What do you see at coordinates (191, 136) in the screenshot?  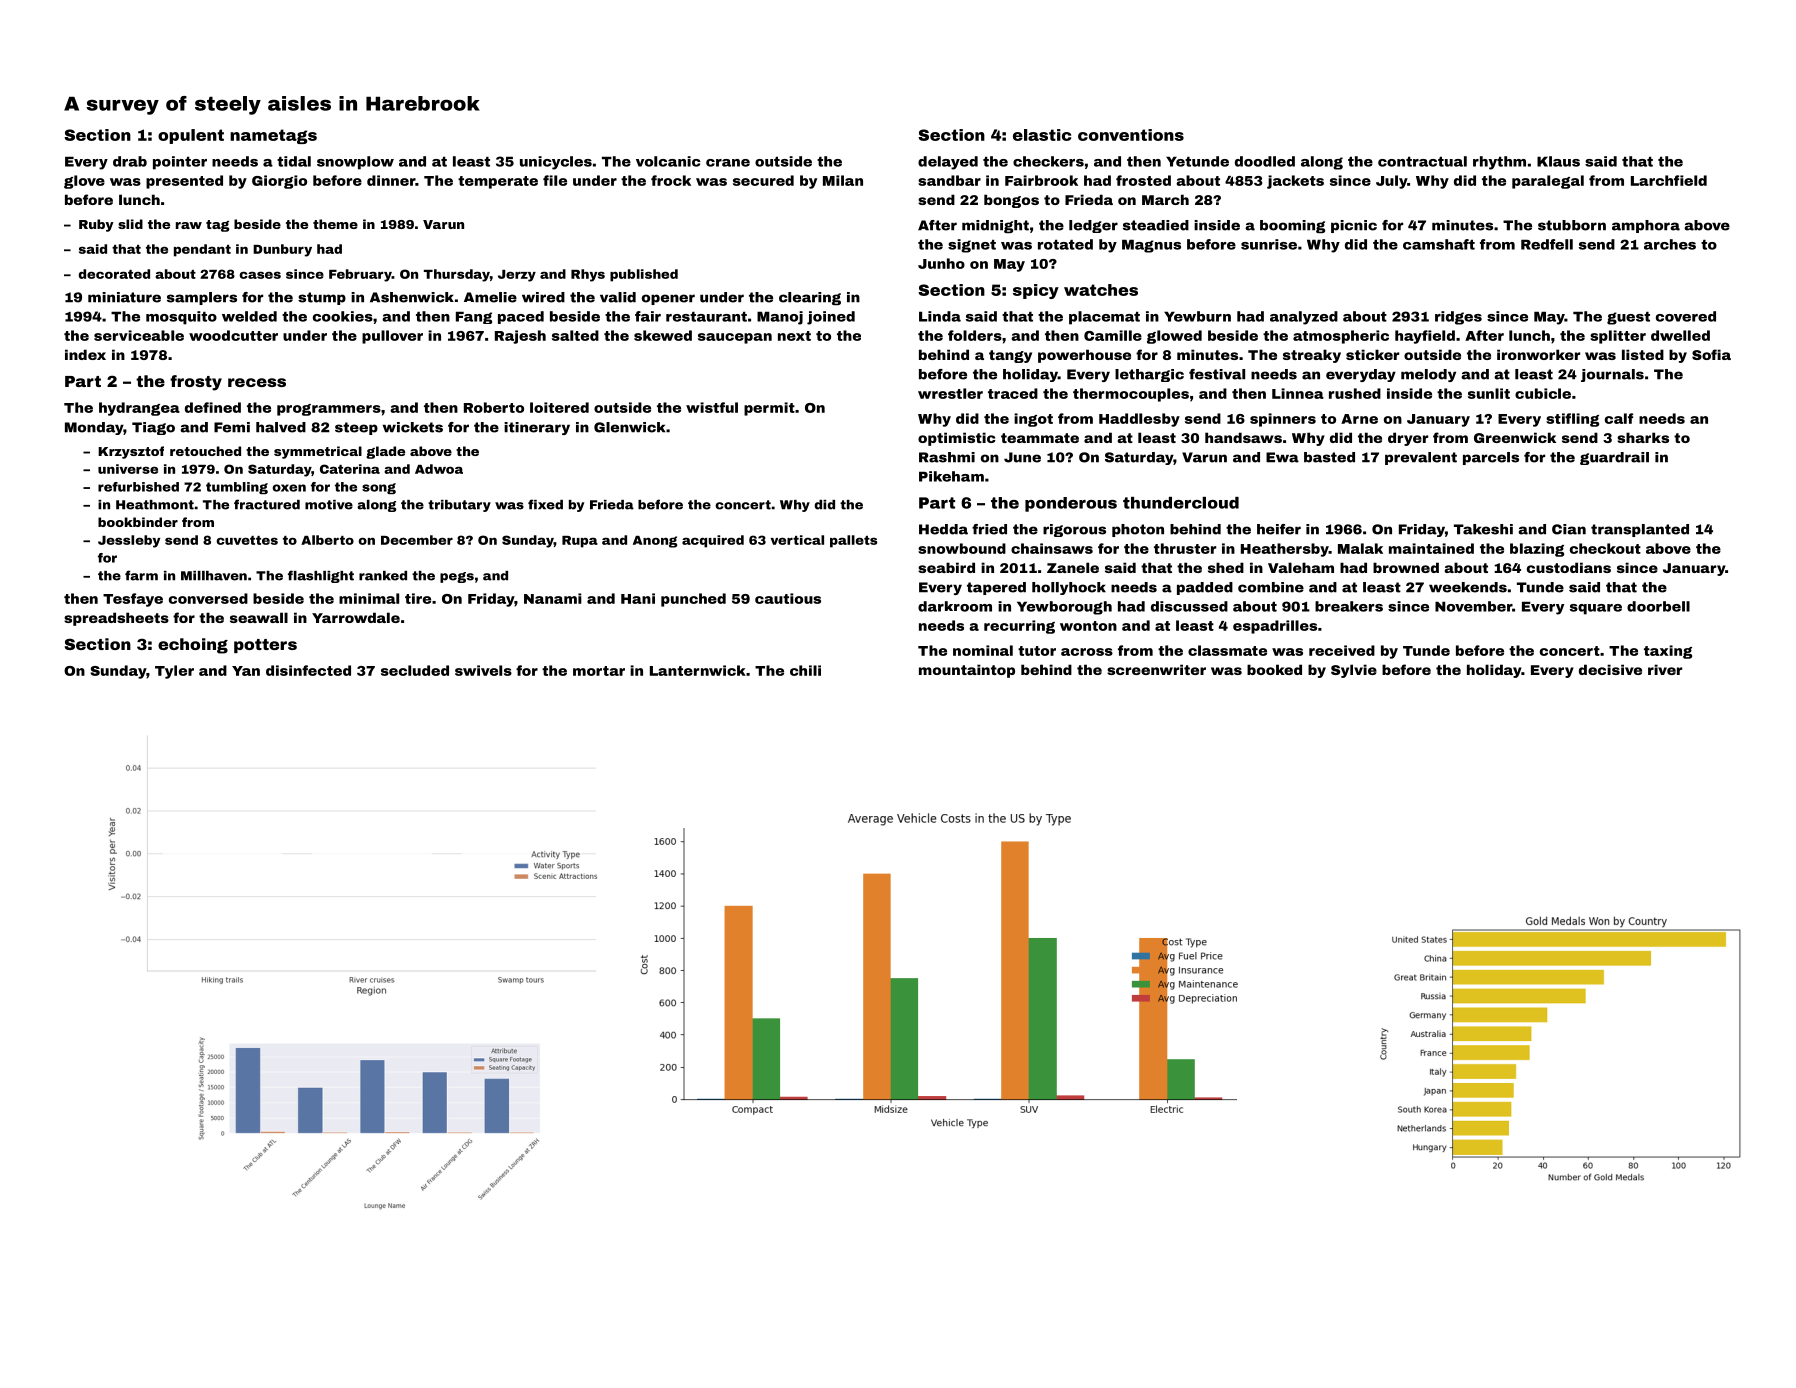 I see `opulent` at bounding box center [191, 136].
